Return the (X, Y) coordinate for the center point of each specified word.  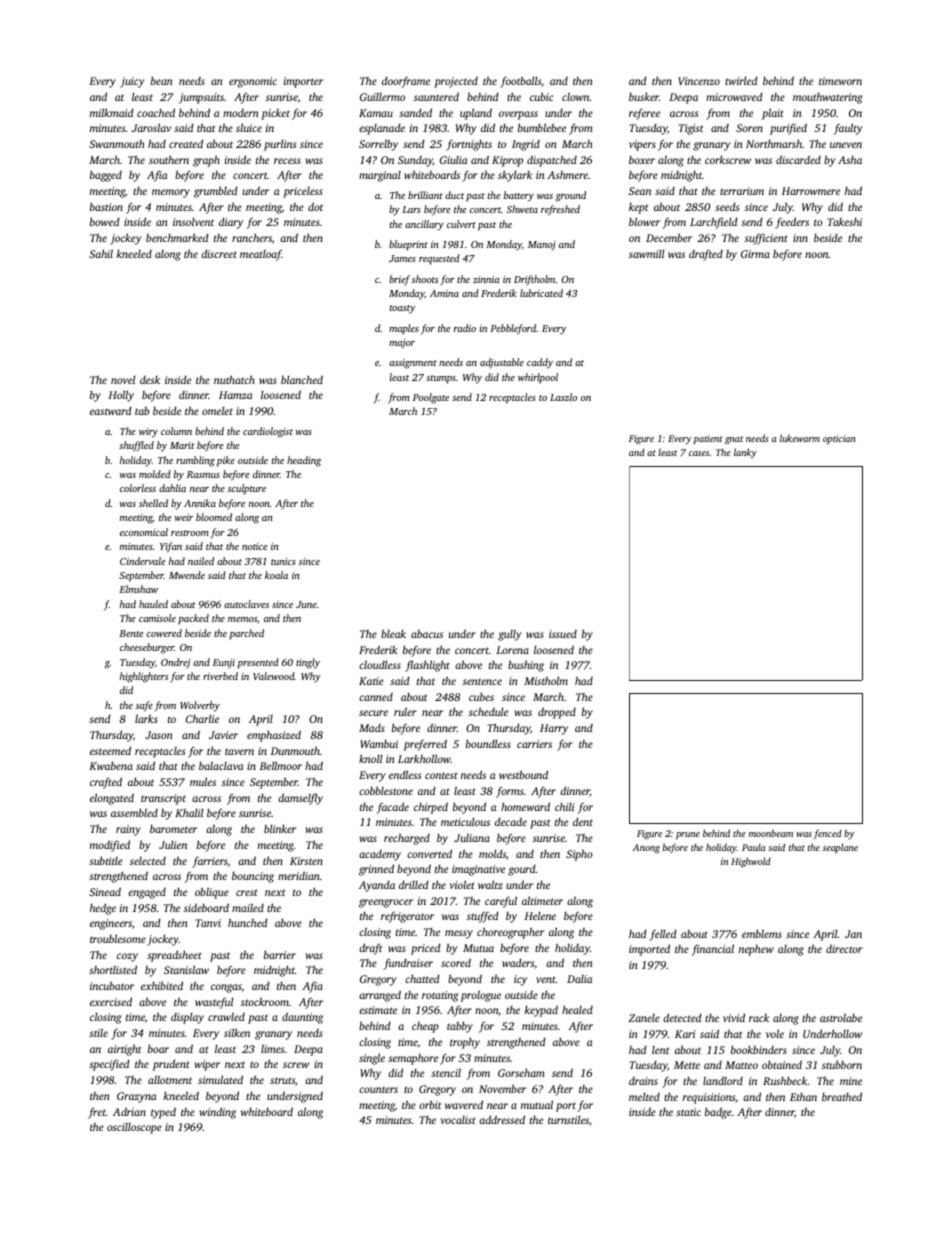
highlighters (144, 677)
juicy (132, 82)
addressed (502, 1119)
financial (713, 950)
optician (839, 439)
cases (699, 453)
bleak (393, 633)
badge (718, 1113)
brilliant (425, 195)
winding (218, 1113)
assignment (413, 364)
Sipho (579, 855)
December (669, 237)
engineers (111, 924)
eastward (111, 411)
